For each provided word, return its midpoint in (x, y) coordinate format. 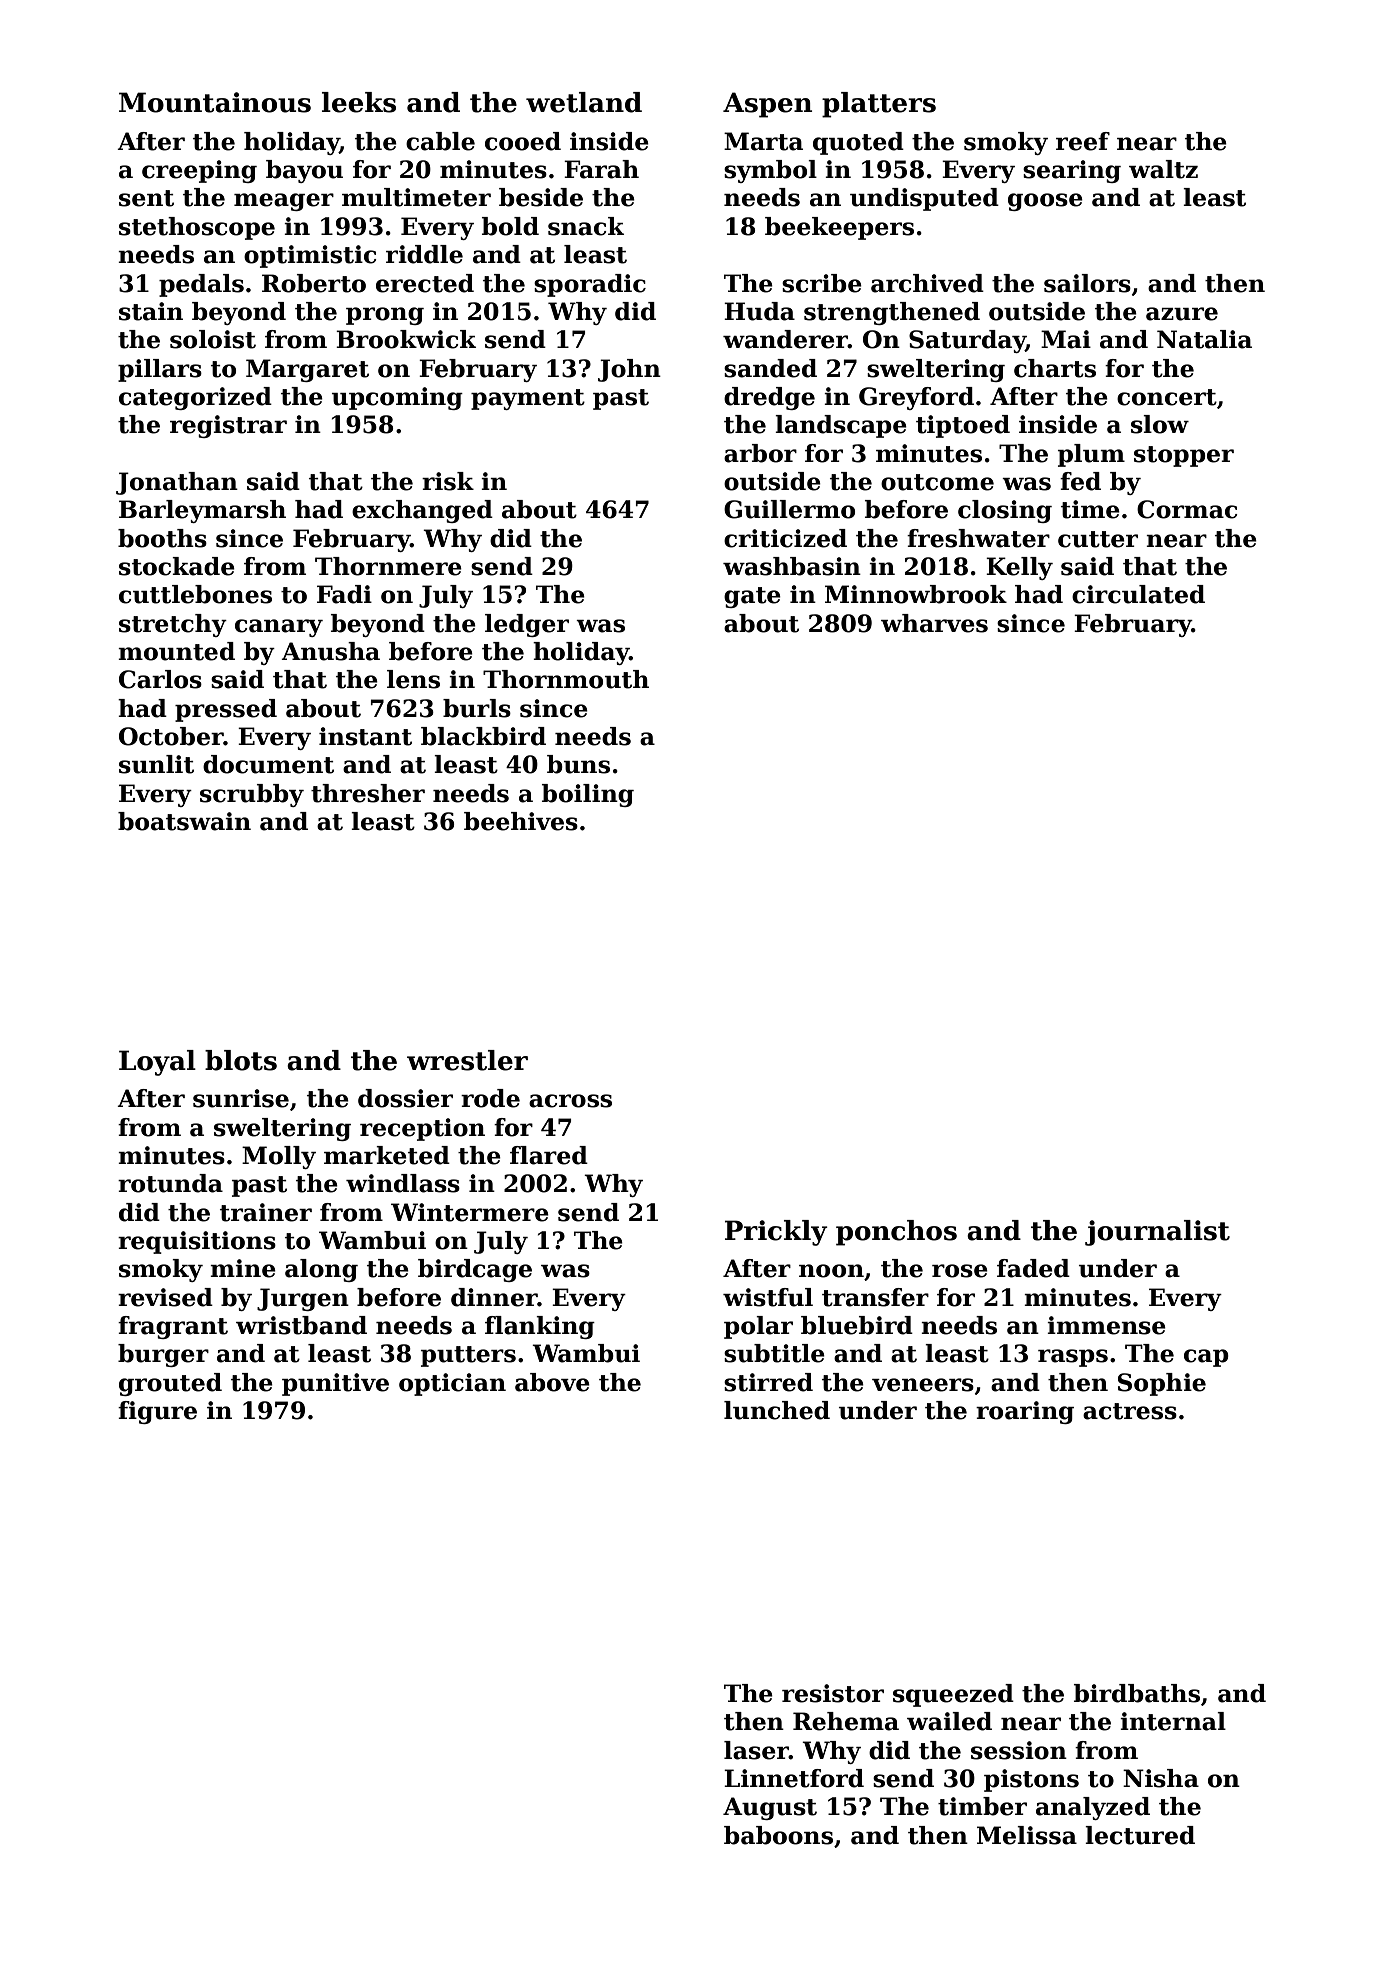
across (570, 1101)
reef (1083, 141)
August (770, 1808)
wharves (934, 623)
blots (241, 1060)
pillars (160, 370)
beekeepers (839, 228)
